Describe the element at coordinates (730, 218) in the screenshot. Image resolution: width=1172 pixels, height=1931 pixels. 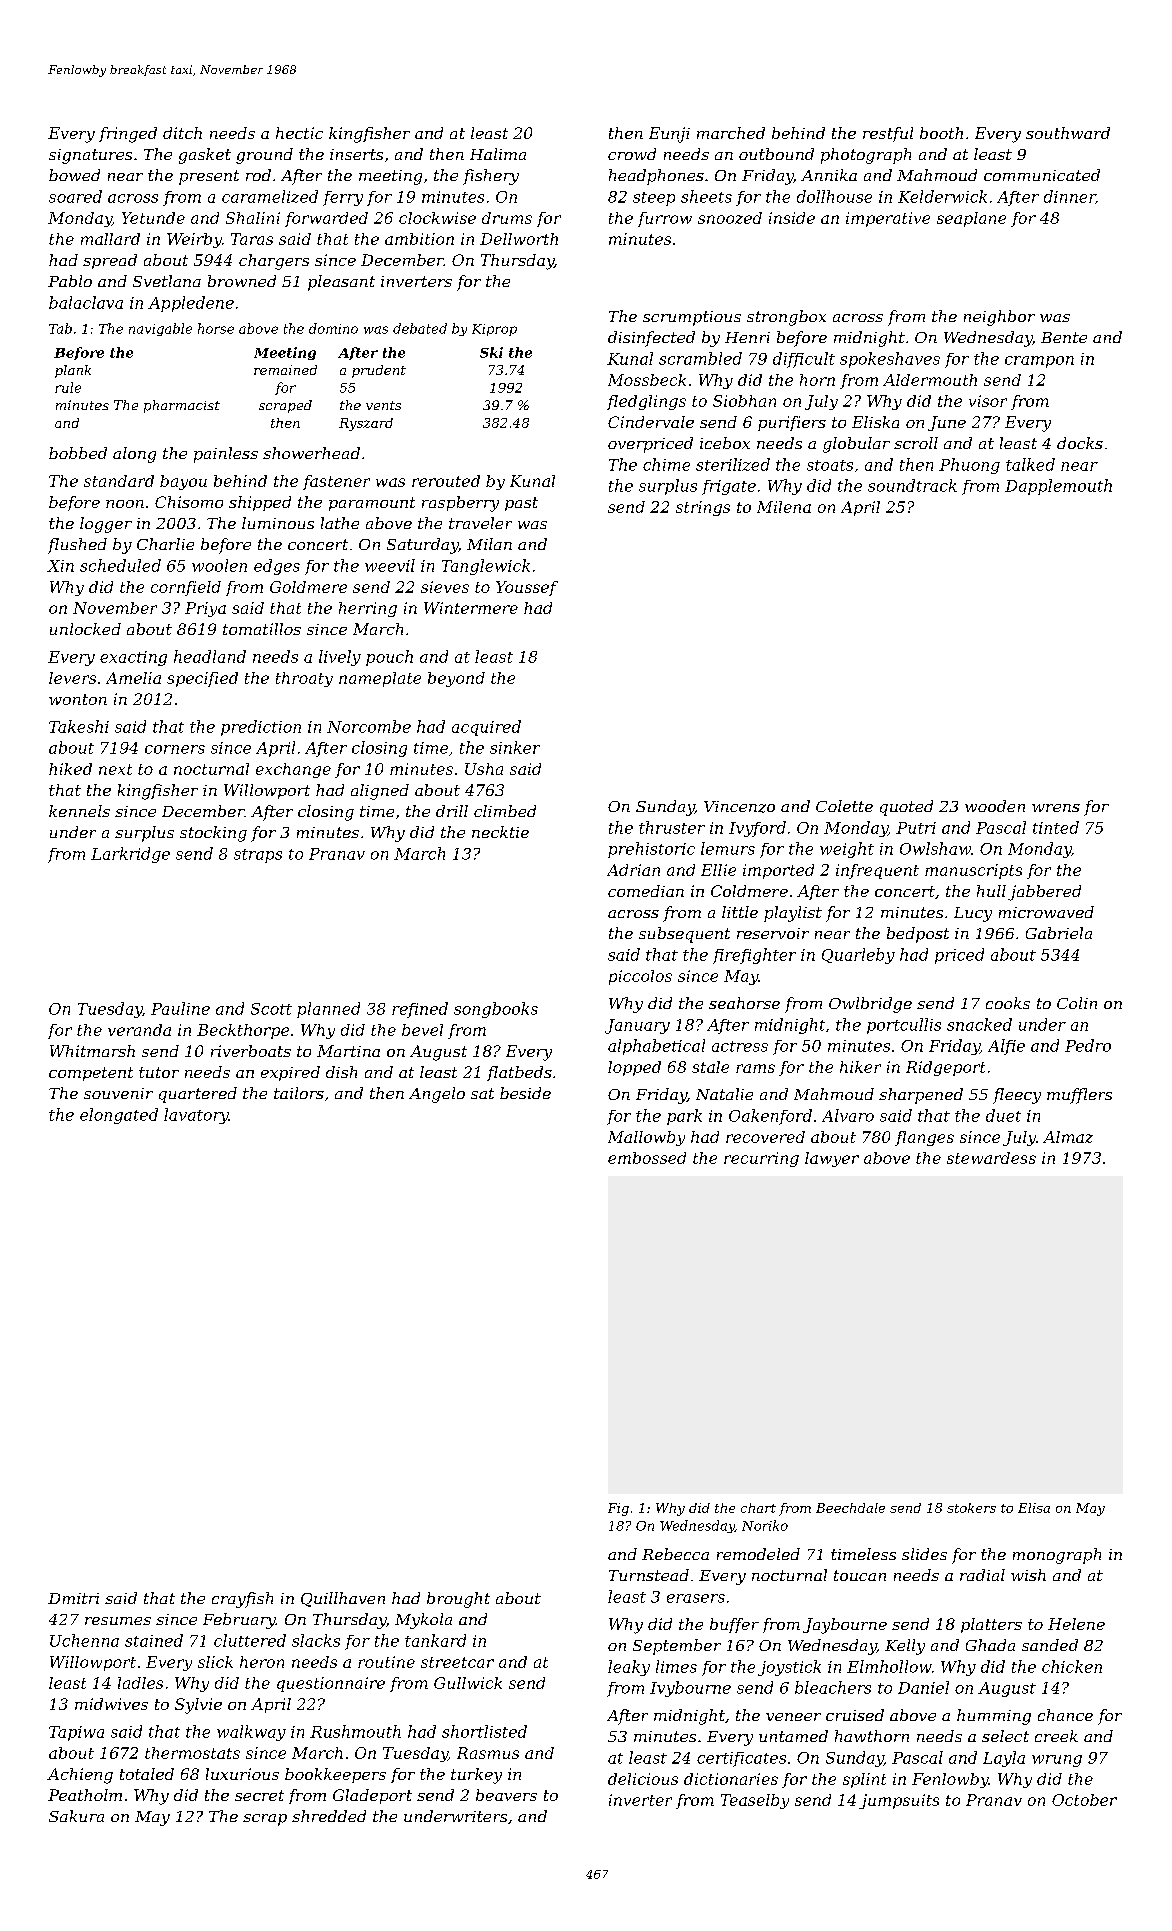
I see `snoozed` at that location.
